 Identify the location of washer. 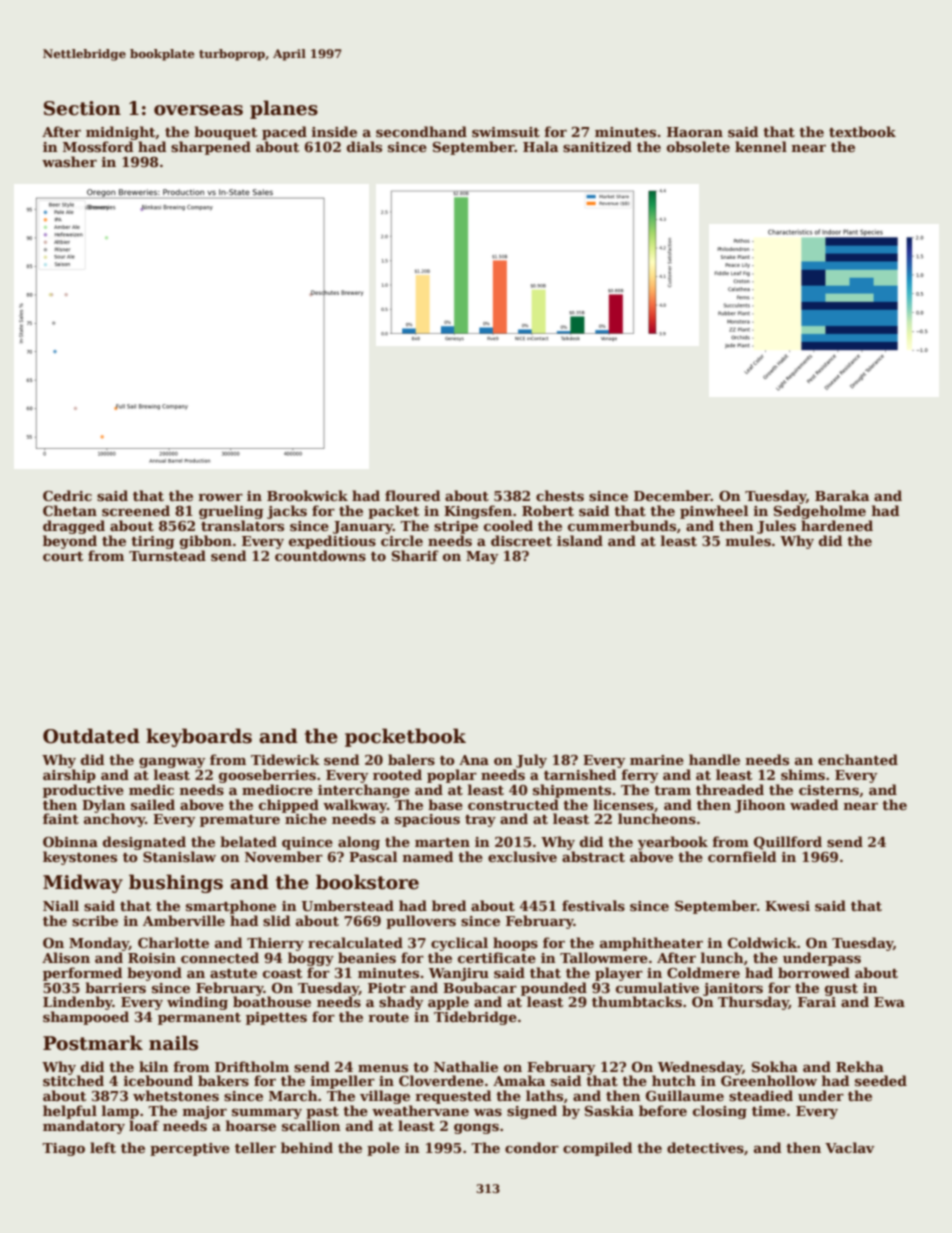
(69, 161).
